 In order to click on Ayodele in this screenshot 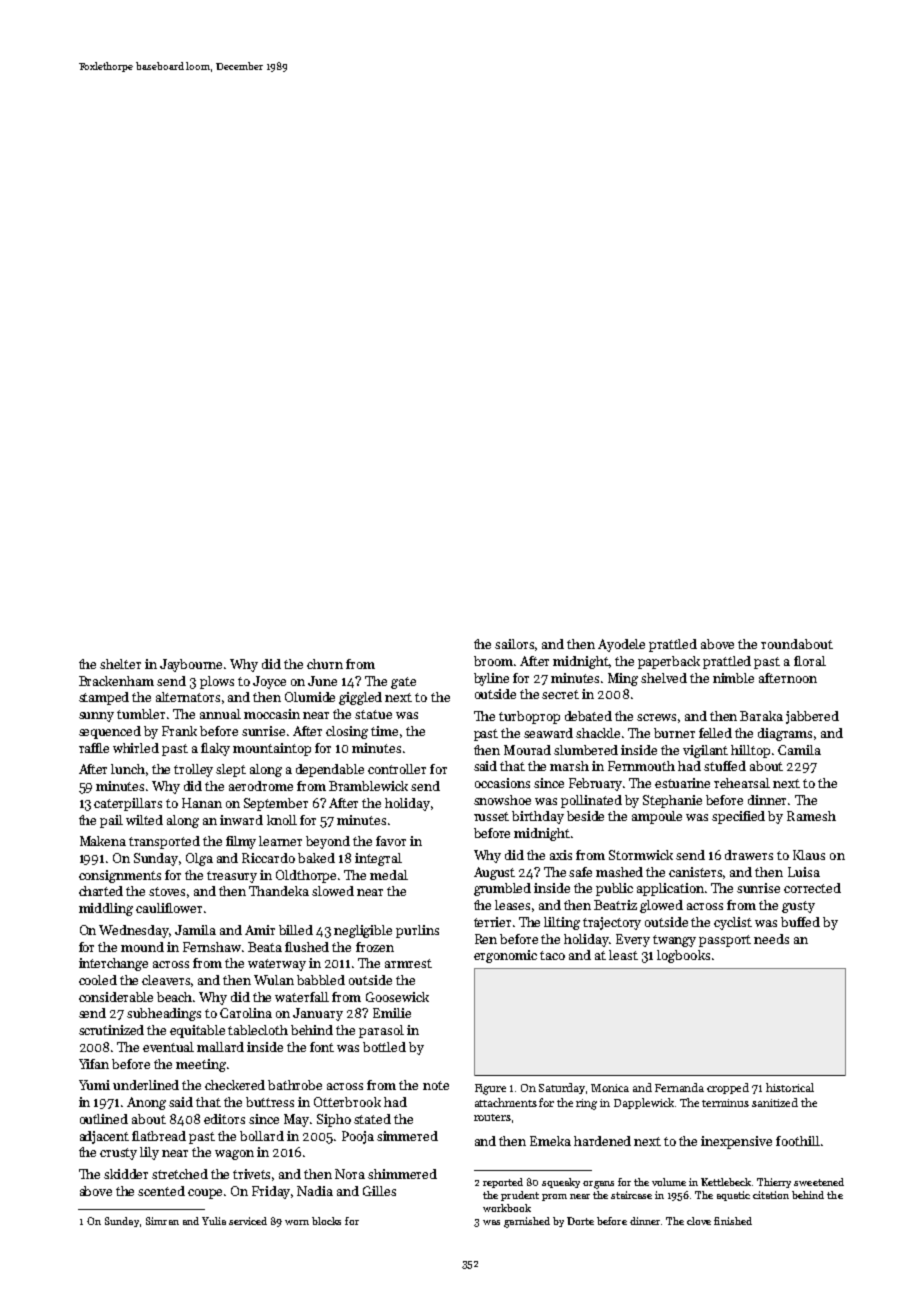, I will do `click(621, 645)`.
